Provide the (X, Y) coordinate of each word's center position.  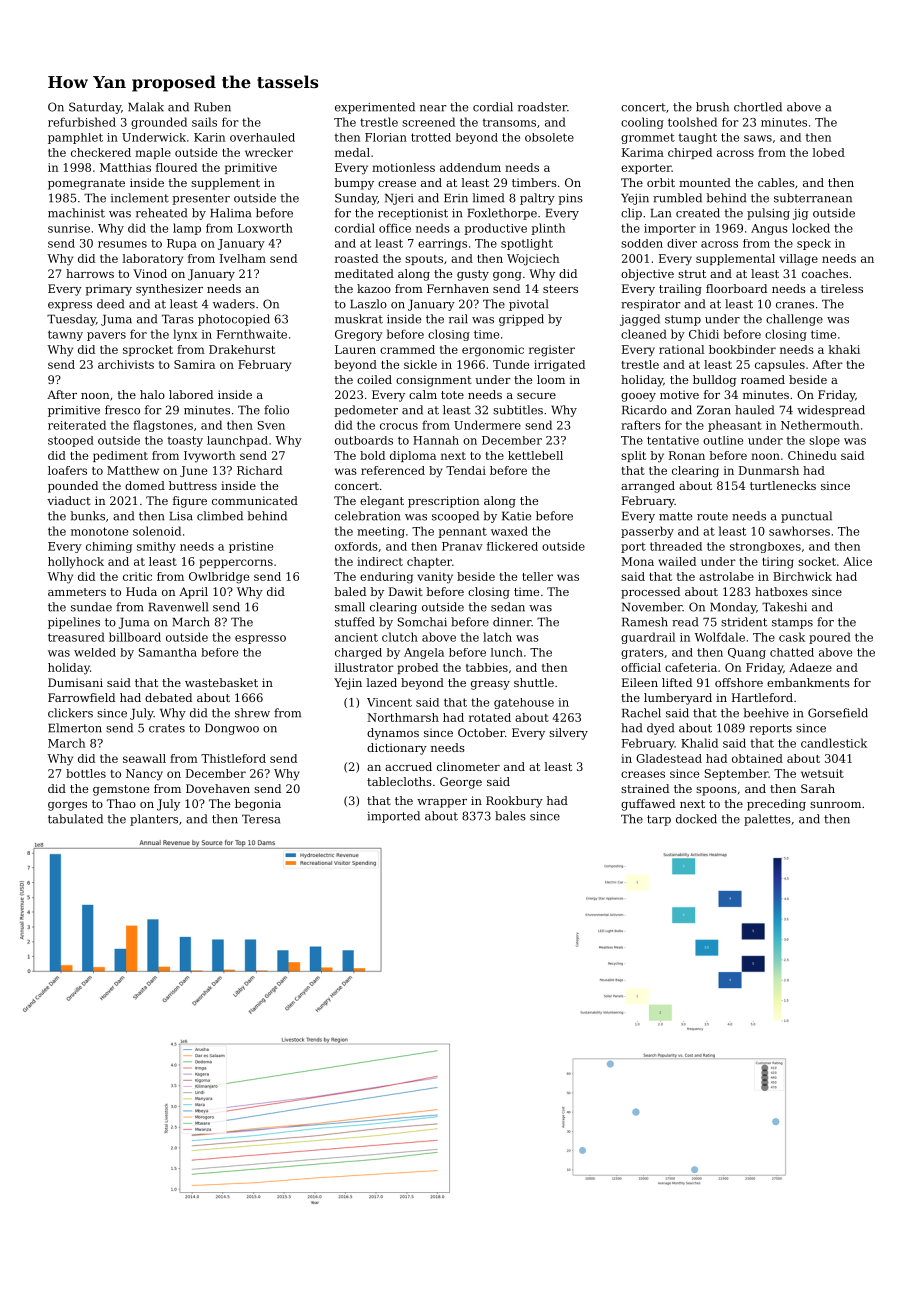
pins (570, 199)
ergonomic (493, 351)
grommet (648, 138)
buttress (193, 485)
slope (824, 441)
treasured (76, 637)
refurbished (82, 122)
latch (497, 637)
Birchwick (802, 576)
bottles (86, 773)
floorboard (736, 288)
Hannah (436, 440)
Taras (178, 319)
